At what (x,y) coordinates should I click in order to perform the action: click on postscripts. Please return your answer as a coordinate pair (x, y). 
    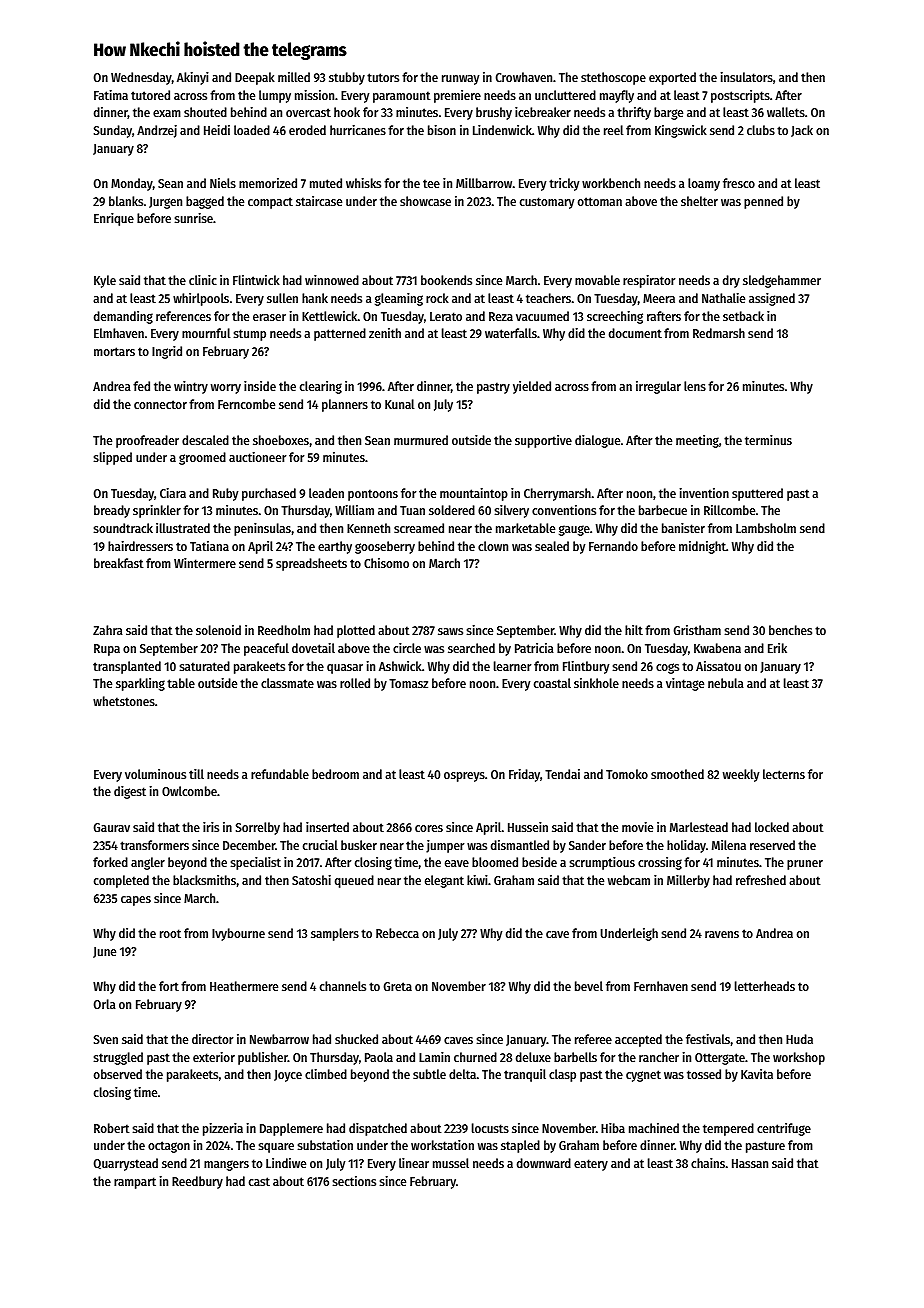
    Looking at the image, I should click on (740, 96).
